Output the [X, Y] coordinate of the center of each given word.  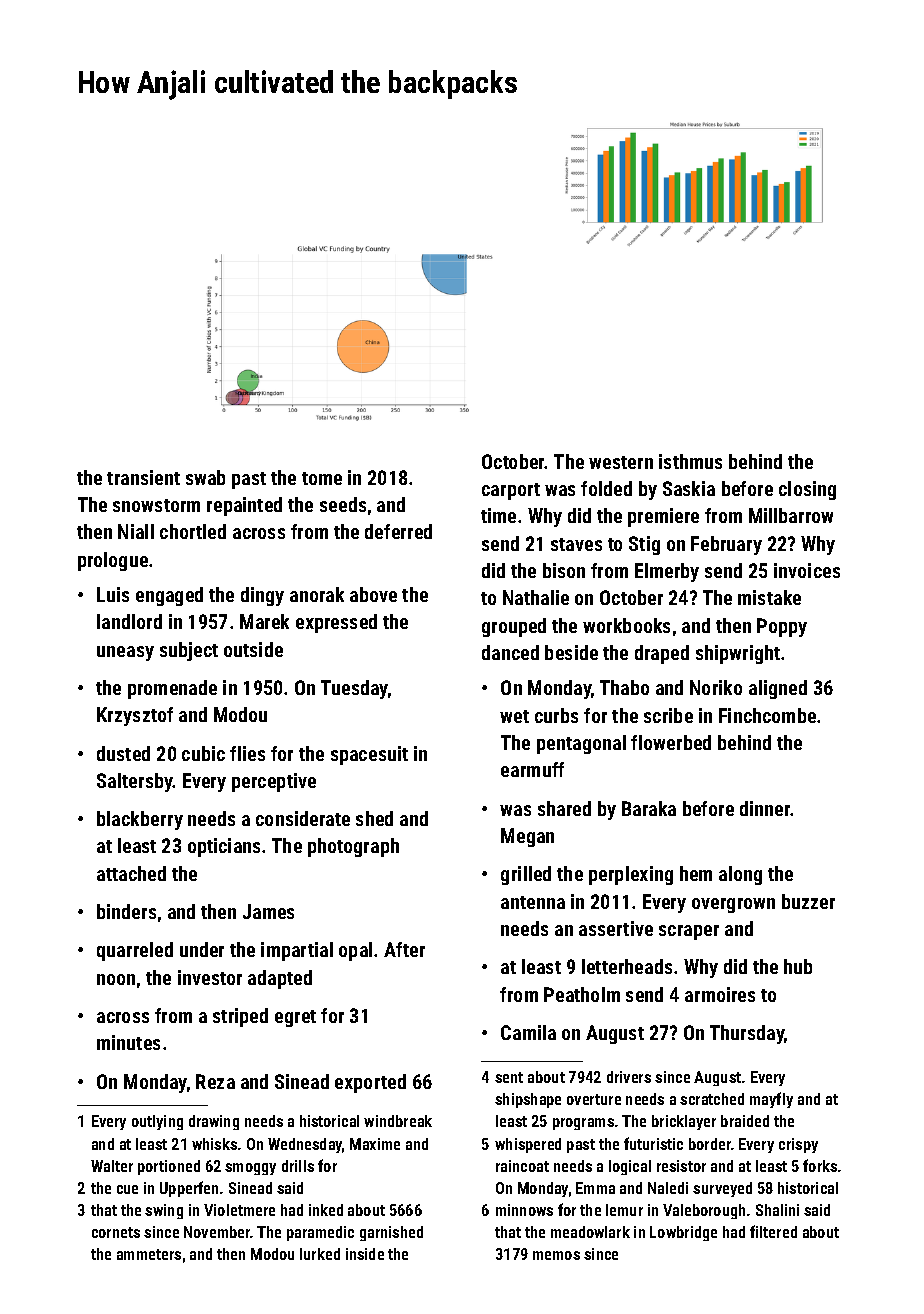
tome [322, 478]
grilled [526, 875]
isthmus [690, 461]
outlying [157, 1122]
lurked [320, 1254]
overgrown [733, 905]
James [268, 911]
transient [143, 477]
